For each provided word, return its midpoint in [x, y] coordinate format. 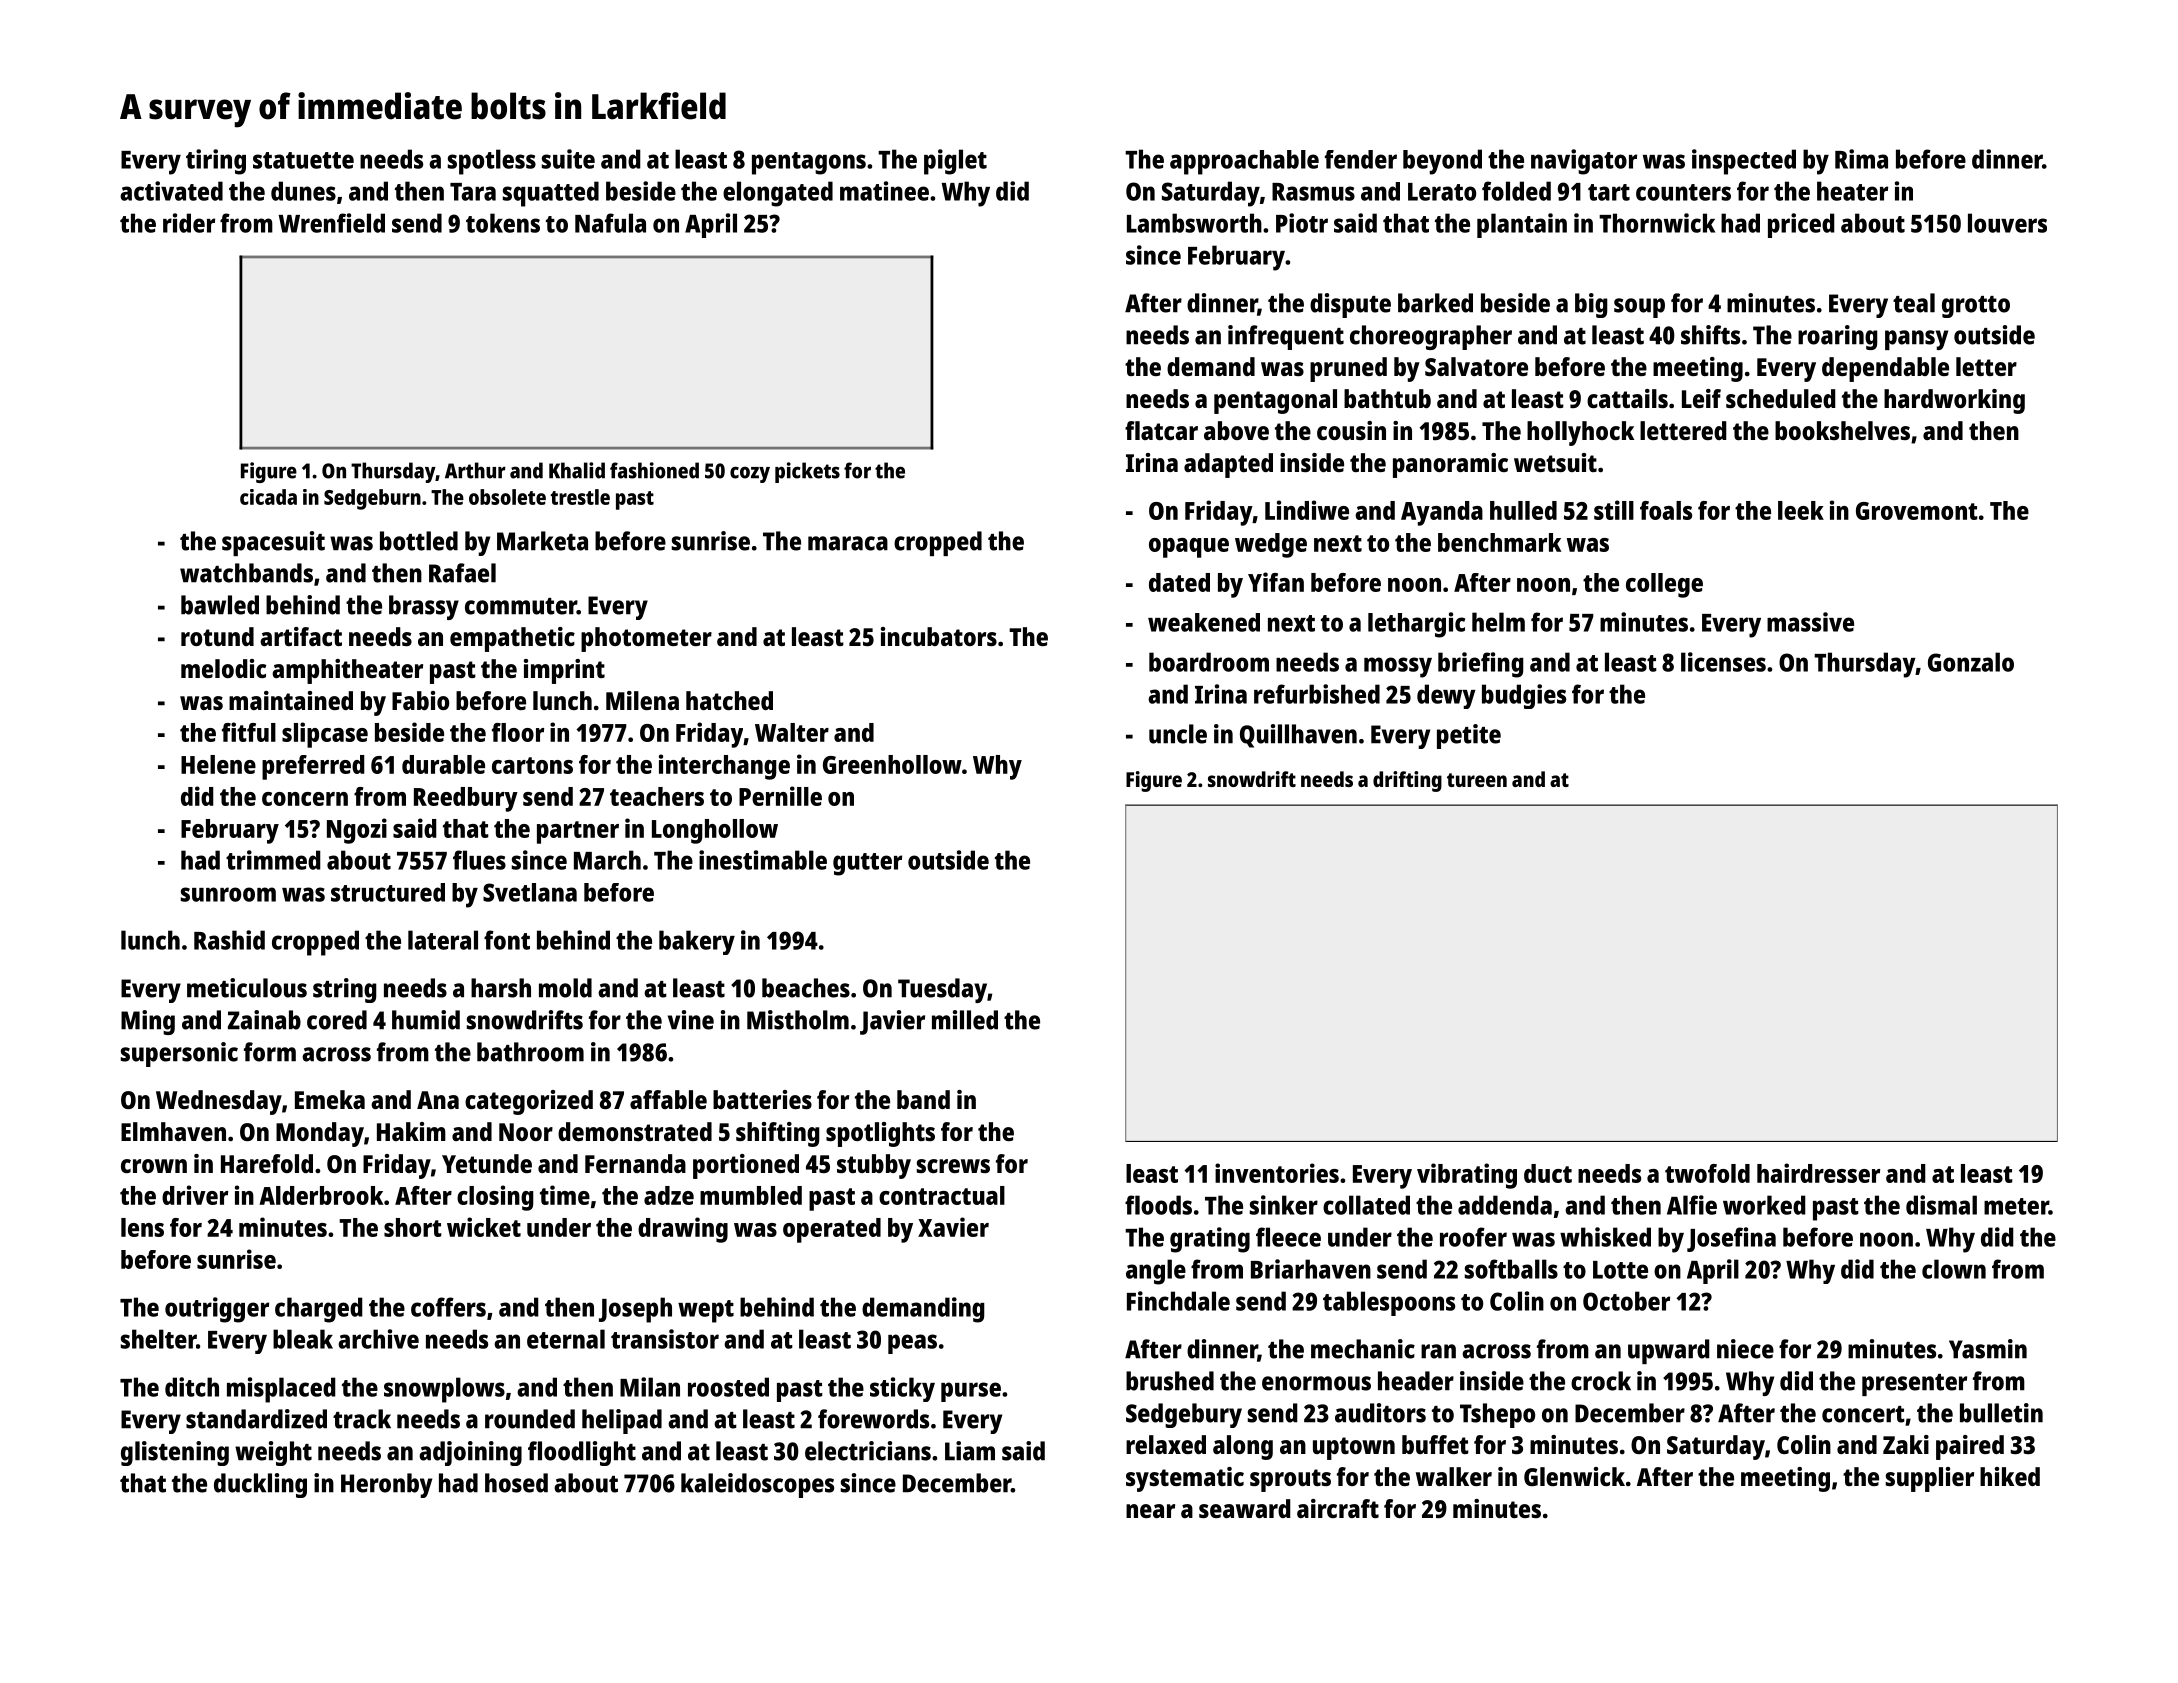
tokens [503, 223]
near [1150, 1511]
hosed [516, 1483]
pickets [807, 472]
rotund [217, 636]
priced [1801, 225]
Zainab [264, 1020]
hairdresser [1818, 1173]
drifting [1407, 781]
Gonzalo [1971, 662]
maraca [848, 543]
